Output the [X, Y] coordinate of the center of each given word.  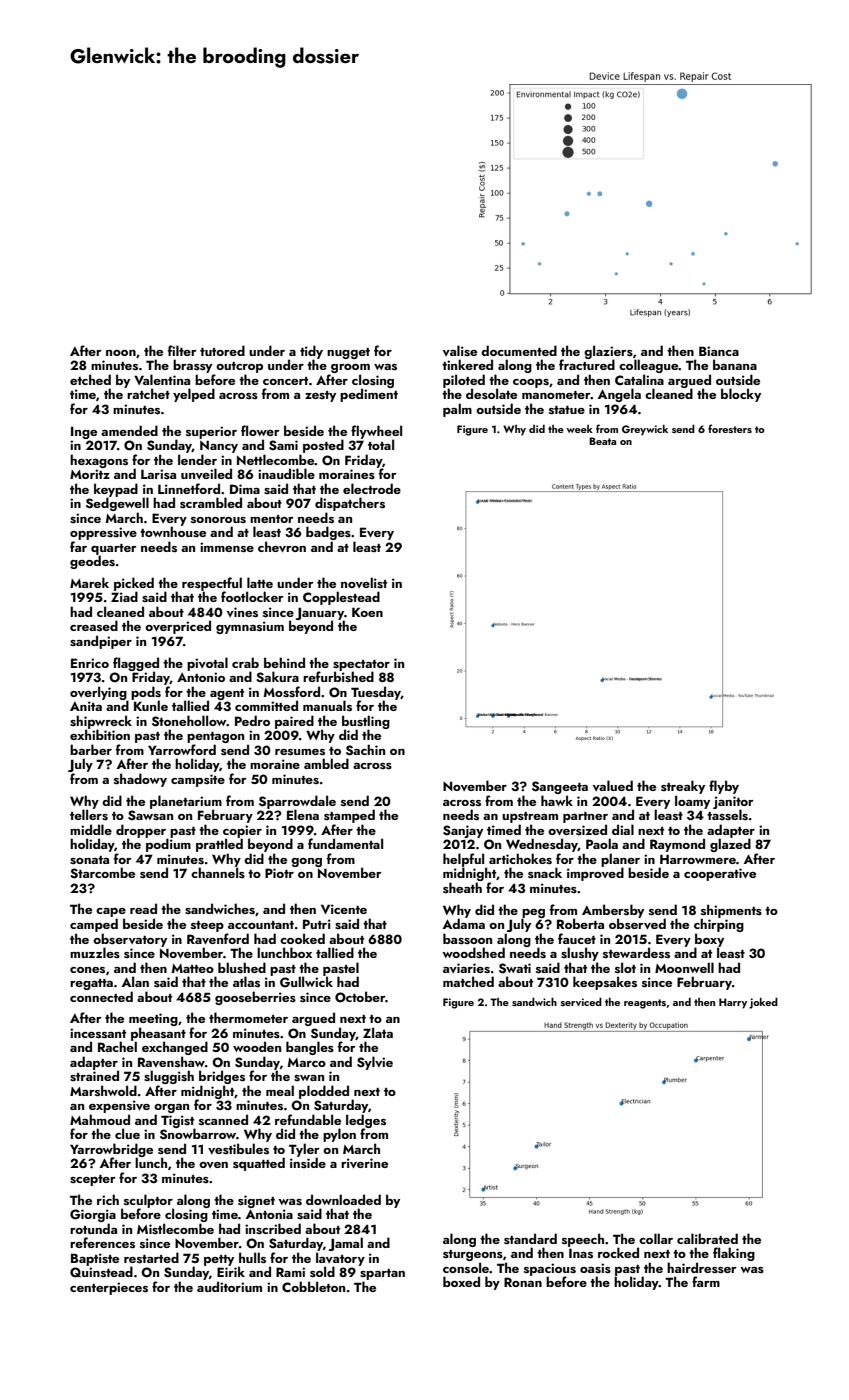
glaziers [608, 352]
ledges [366, 1121]
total [381, 444]
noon [121, 353]
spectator [361, 665]
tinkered [467, 364]
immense [227, 547]
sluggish [169, 1077]
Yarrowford [182, 749]
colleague [649, 366]
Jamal [345, 1244]
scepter [93, 1180]
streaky [683, 787]
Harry [733, 1003]
